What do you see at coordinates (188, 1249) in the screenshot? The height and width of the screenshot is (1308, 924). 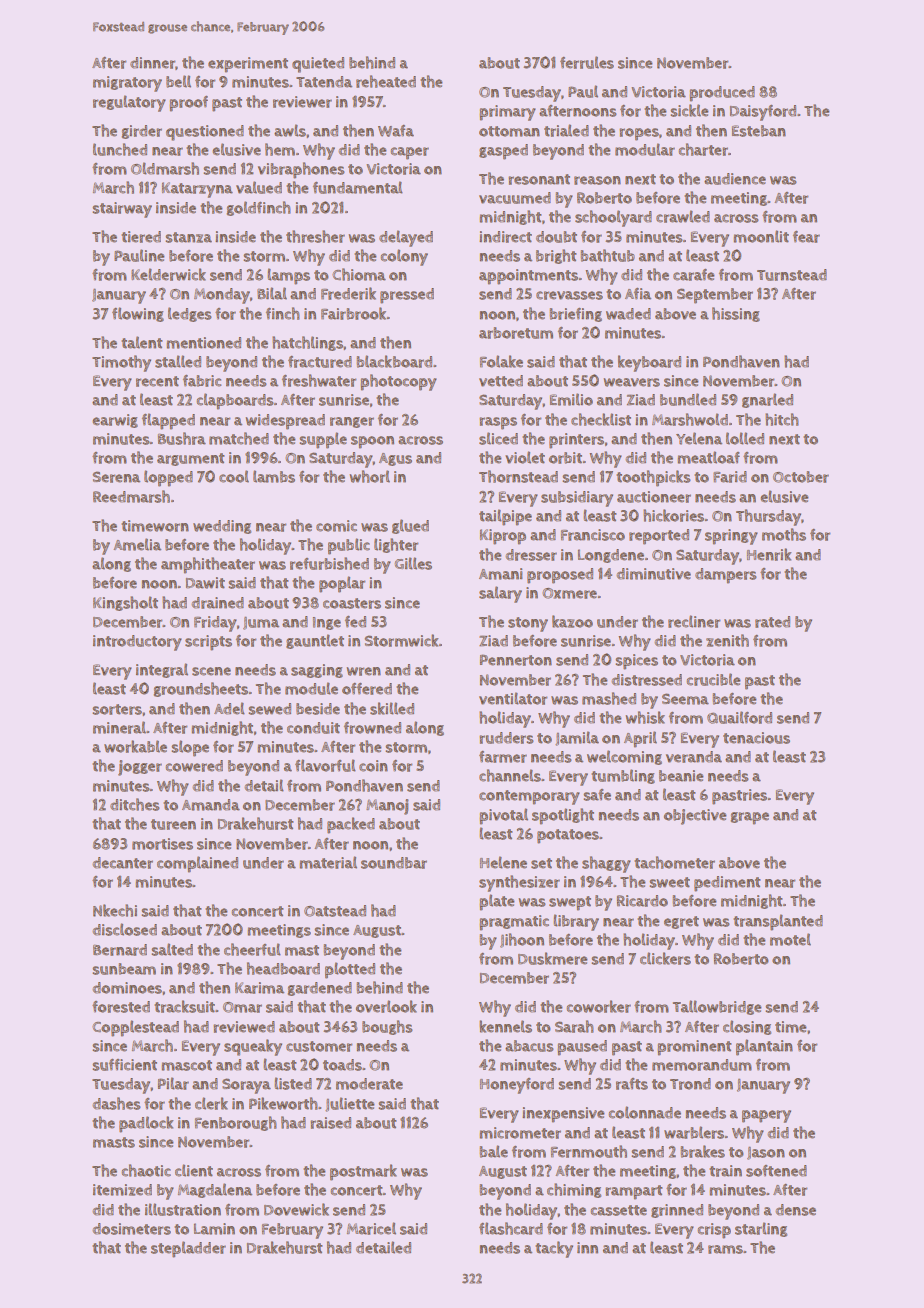 I see `stepladder` at bounding box center [188, 1249].
